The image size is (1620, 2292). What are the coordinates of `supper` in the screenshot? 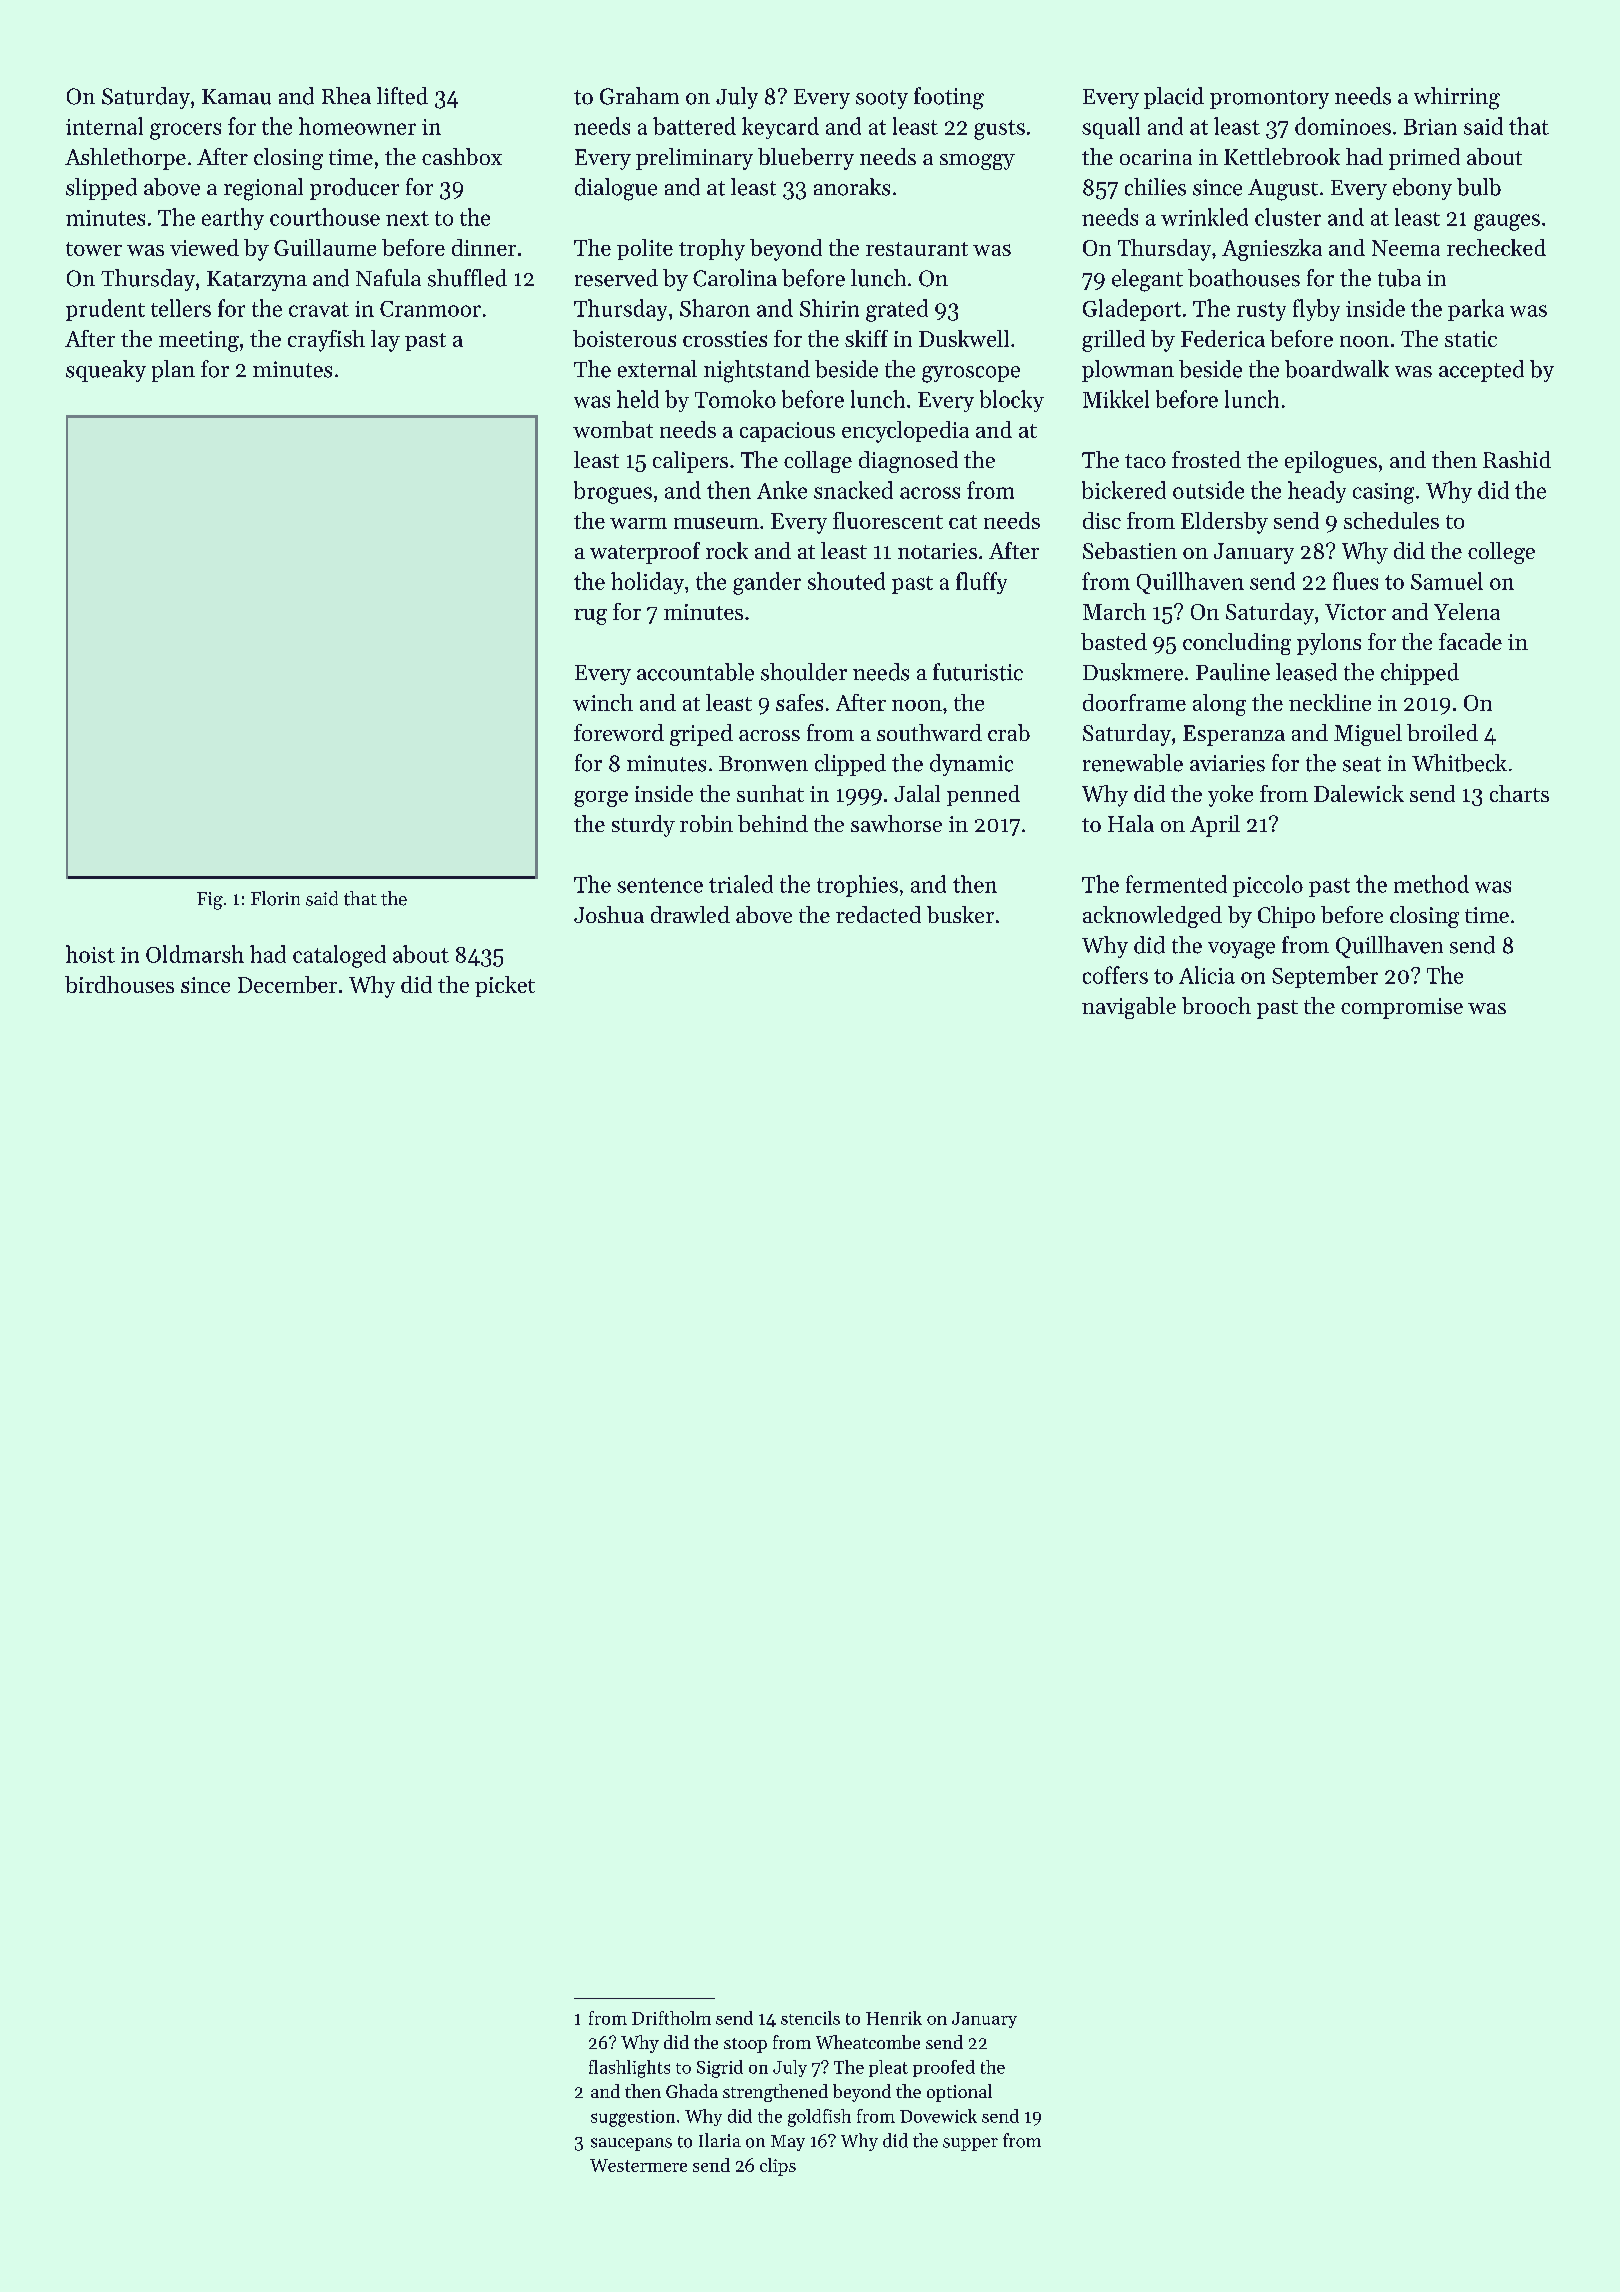 It's located at (970, 2144).
